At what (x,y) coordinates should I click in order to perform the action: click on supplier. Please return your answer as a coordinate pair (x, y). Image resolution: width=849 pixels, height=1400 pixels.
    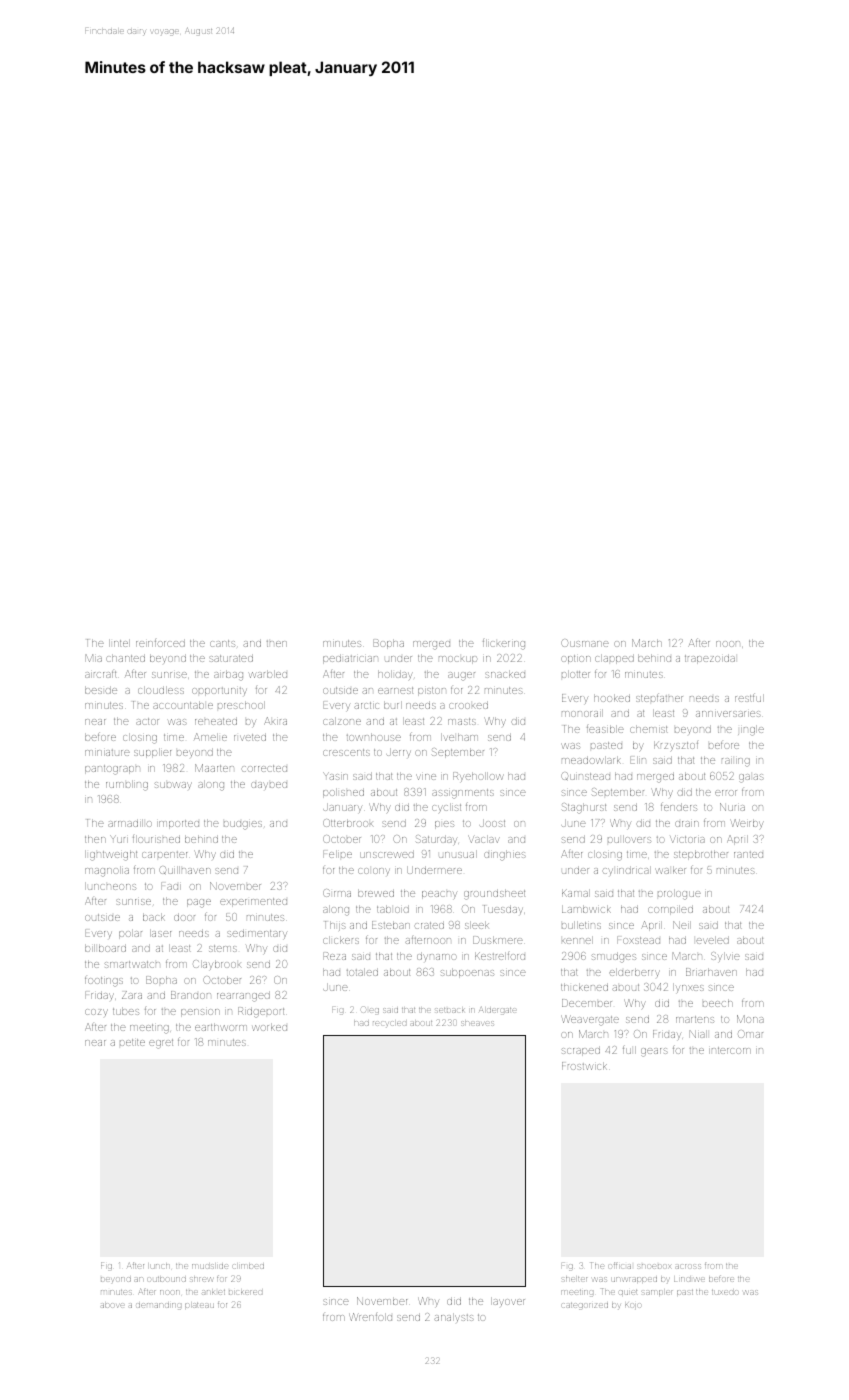
    Looking at the image, I should click on (152, 753).
